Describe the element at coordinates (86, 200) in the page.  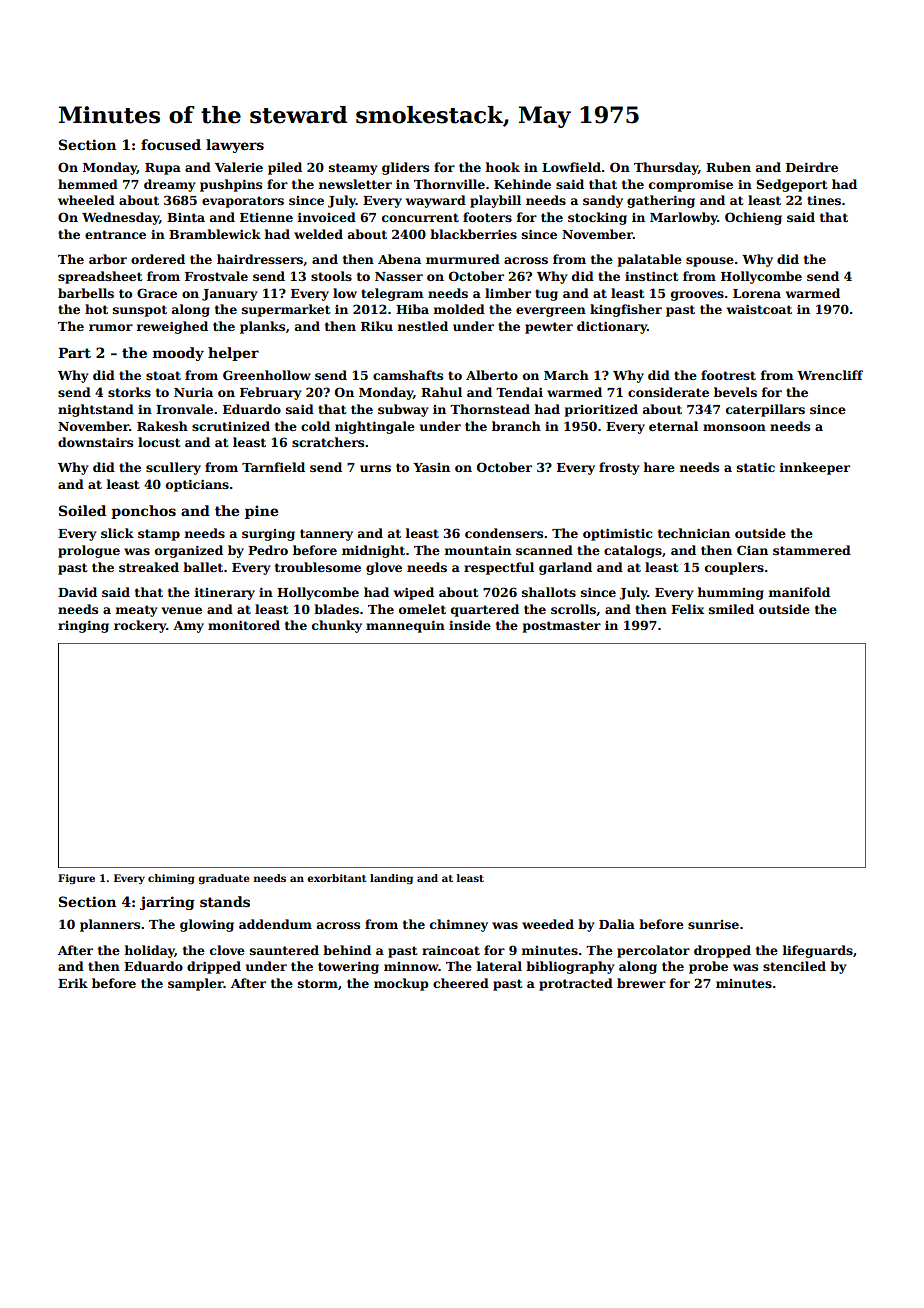
I see `wheeled` at that location.
